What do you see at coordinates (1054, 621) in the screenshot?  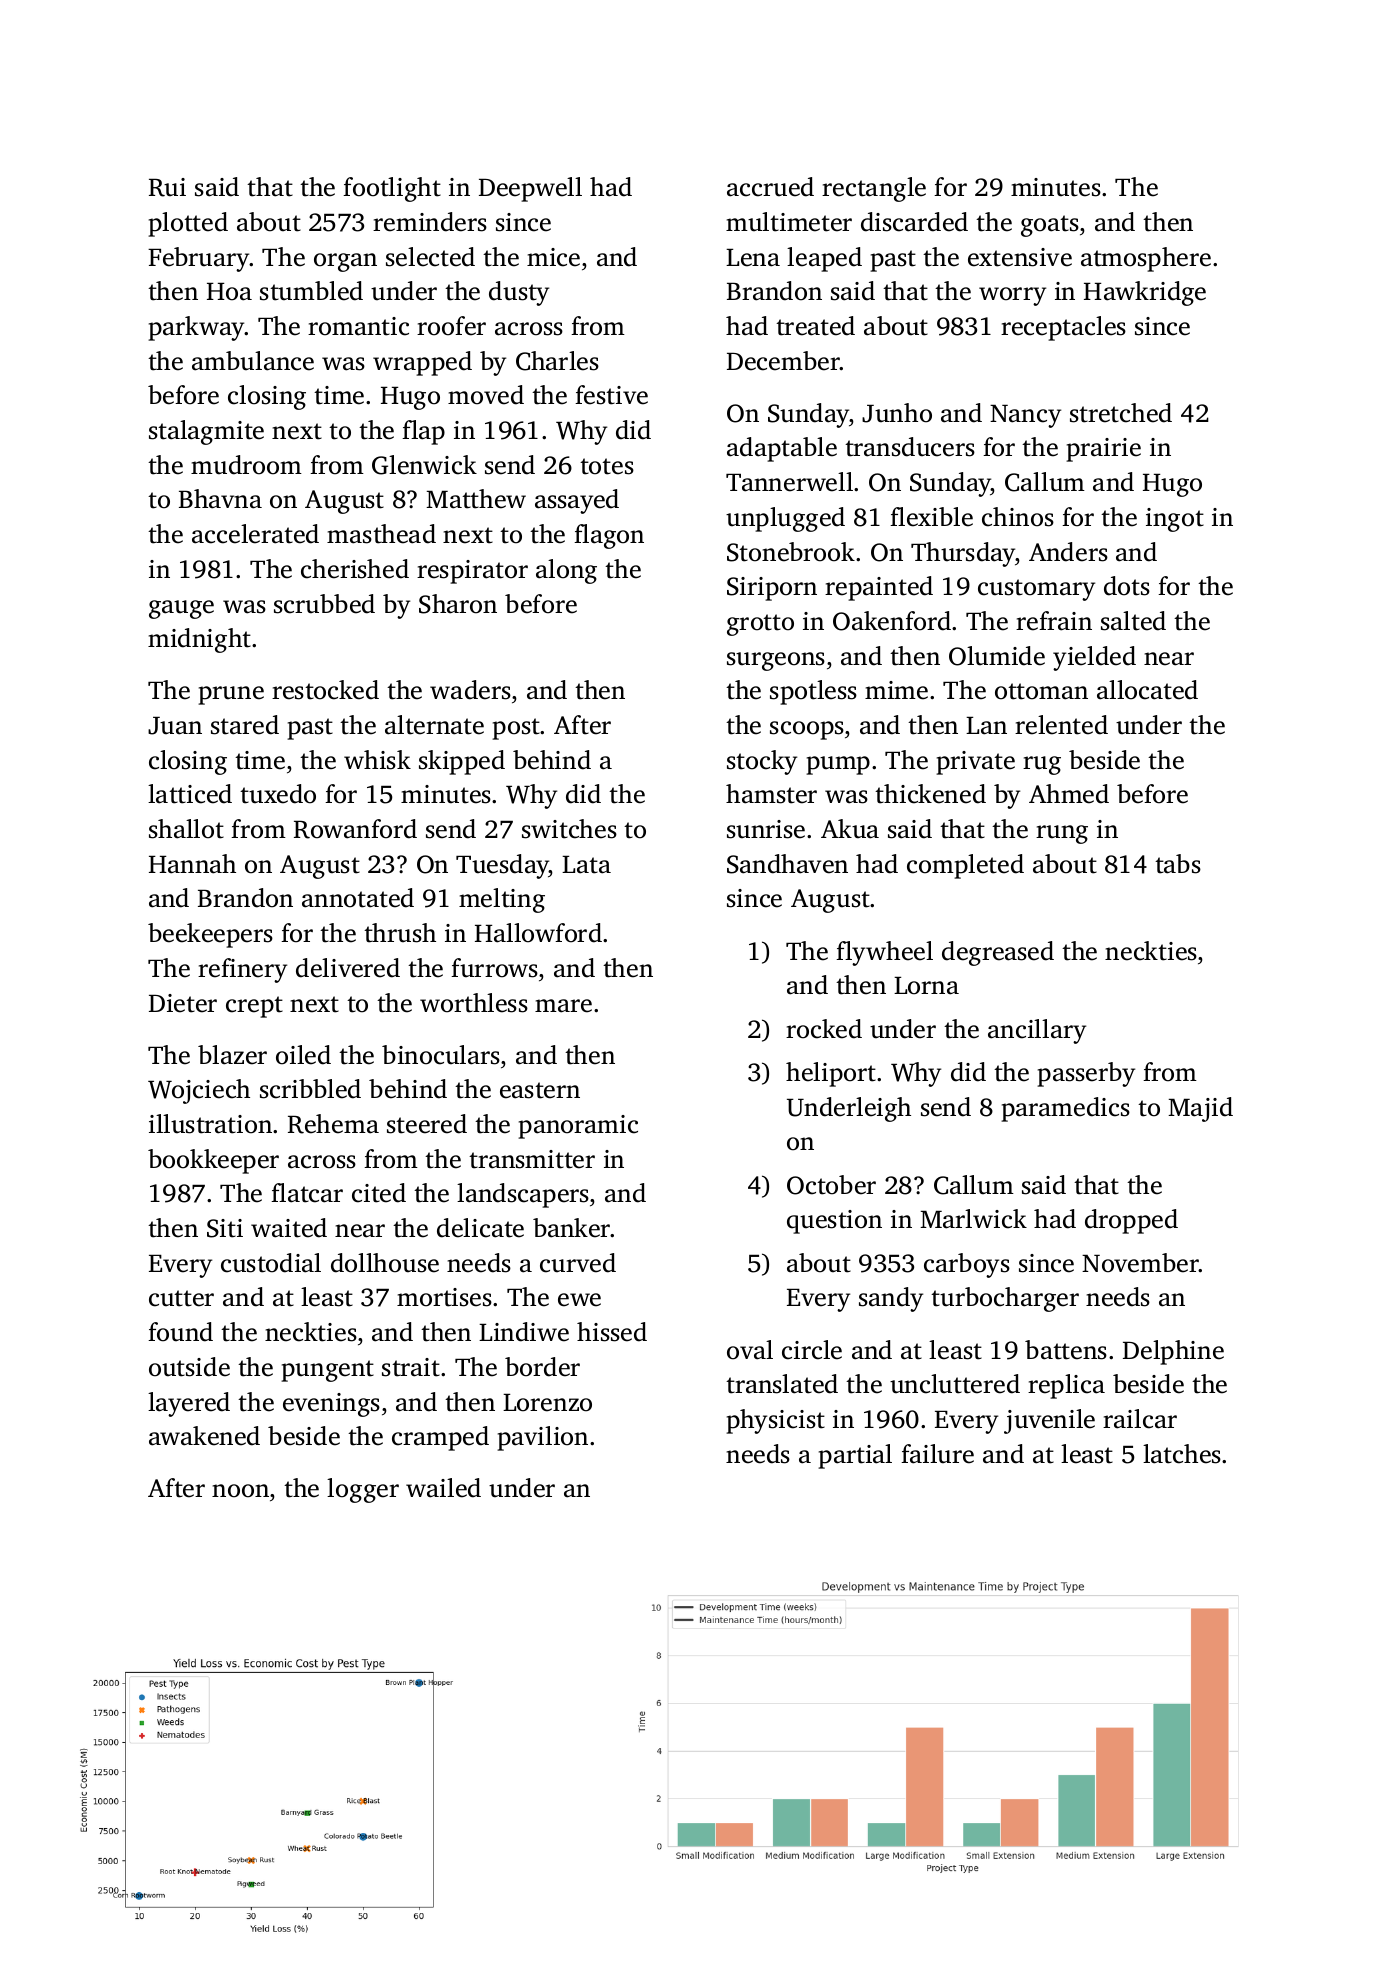 I see `refrain` at bounding box center [1054, 621].
